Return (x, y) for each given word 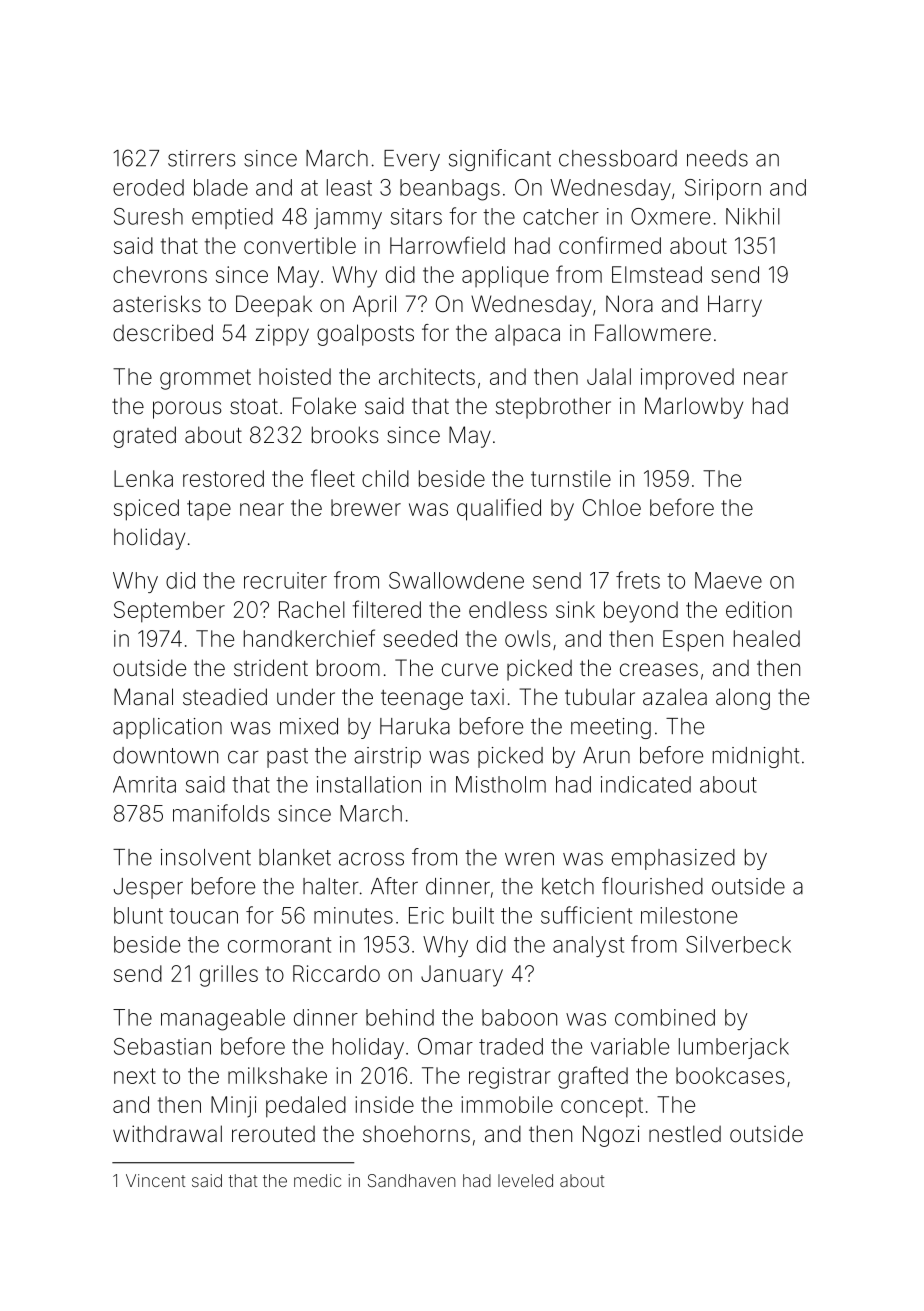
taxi (487, 697)
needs (717, 158)
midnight (756, 757)
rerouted (273, 1134)
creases (659, 670)
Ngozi (611, 1136)
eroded (148, 187)
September (169, 612)
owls (528, 638)
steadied (225, 697)
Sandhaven (412, 1180)
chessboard (618, 158)
